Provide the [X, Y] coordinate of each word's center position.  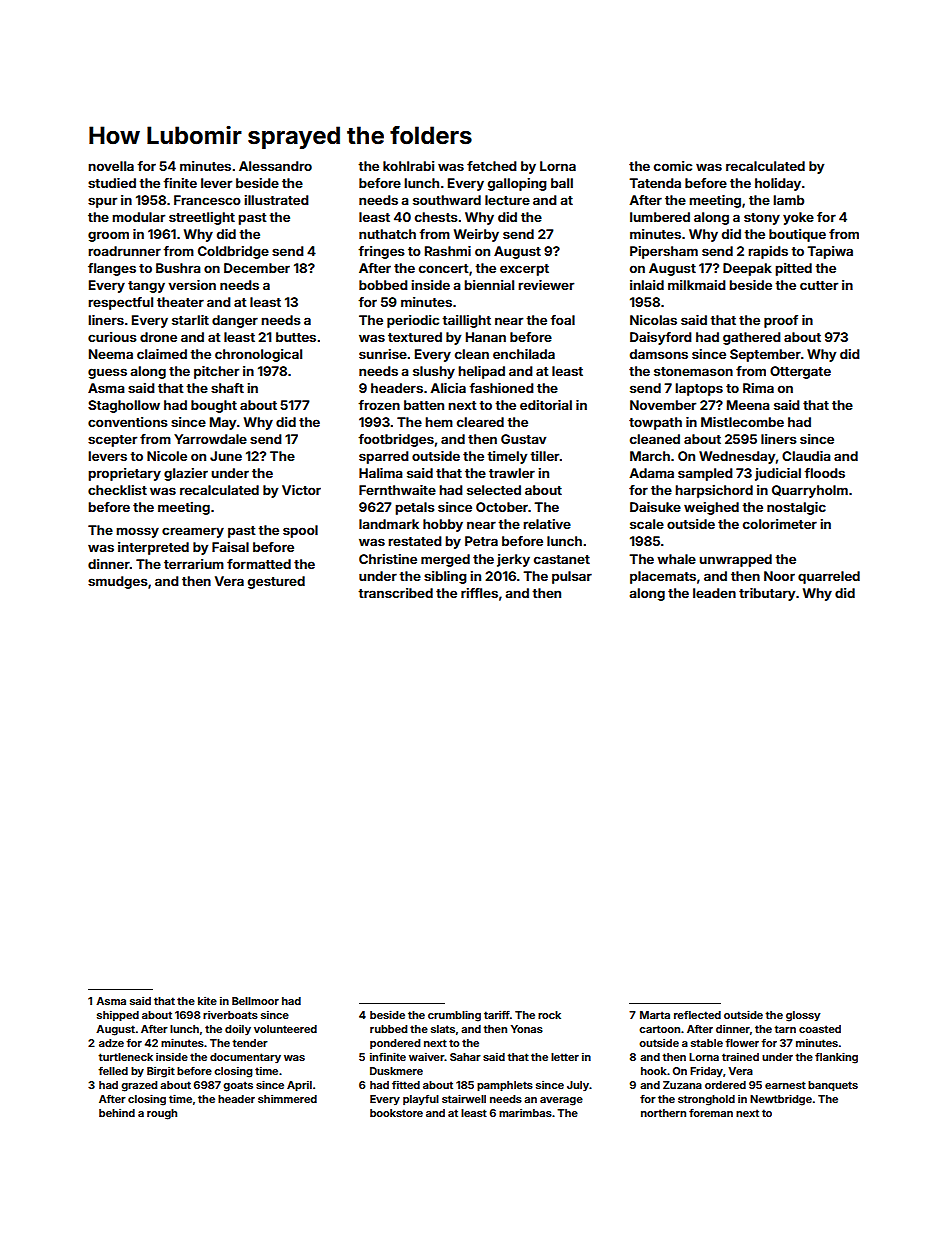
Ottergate [800, 372]
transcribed [395, 593]
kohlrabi [408, 166]
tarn [785, 1029]
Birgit [161, 1072]
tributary [767, 594]
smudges [118, 582]
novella [111, 166]
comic [673, 166]
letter [565, 1057]
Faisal [230, 547]
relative [547, 524]
